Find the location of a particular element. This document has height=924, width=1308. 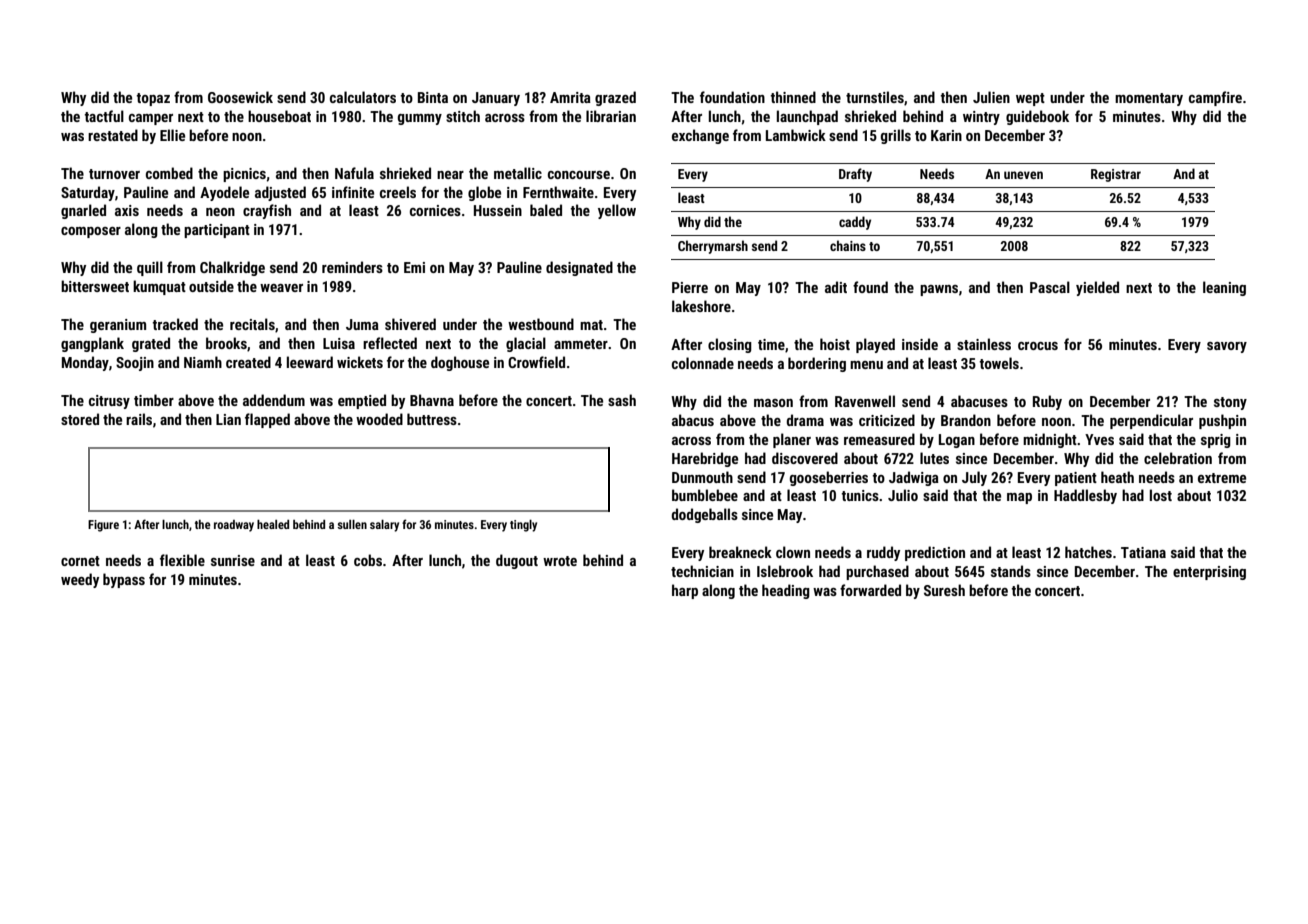

designated is located at coordinates (579, 268).
